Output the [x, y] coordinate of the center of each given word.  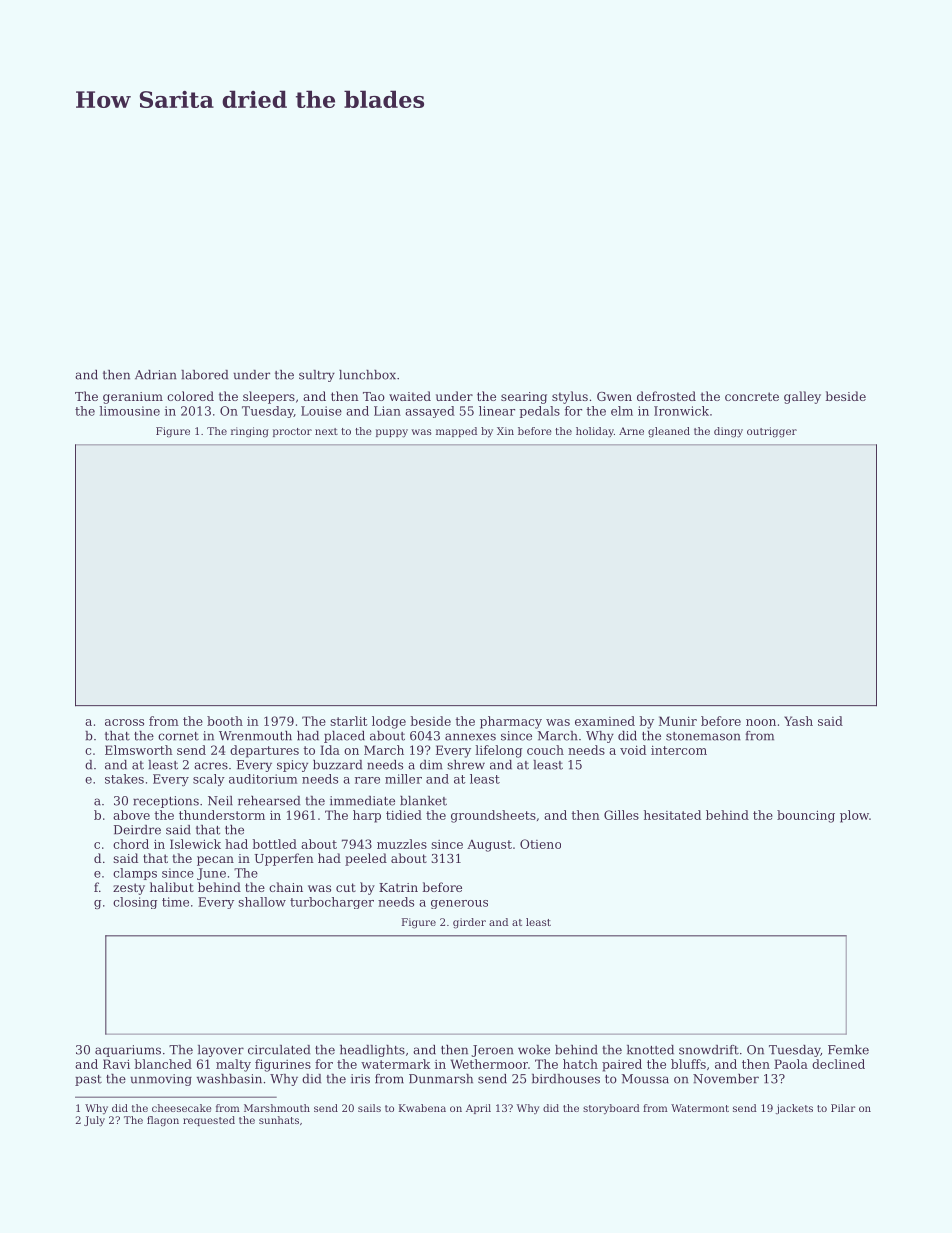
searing [524, 398]
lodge [389, 722]
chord [131, 844]
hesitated [672, 815]
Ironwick [681, 411]
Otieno [540, 844]
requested [209, 1121]
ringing [250, 432]
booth [225, 721]
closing [135, 903]
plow [854, 816]
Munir [678, 721]
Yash [798, 721]
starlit [349, 721]
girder [469, 923]
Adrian [156, 375]
